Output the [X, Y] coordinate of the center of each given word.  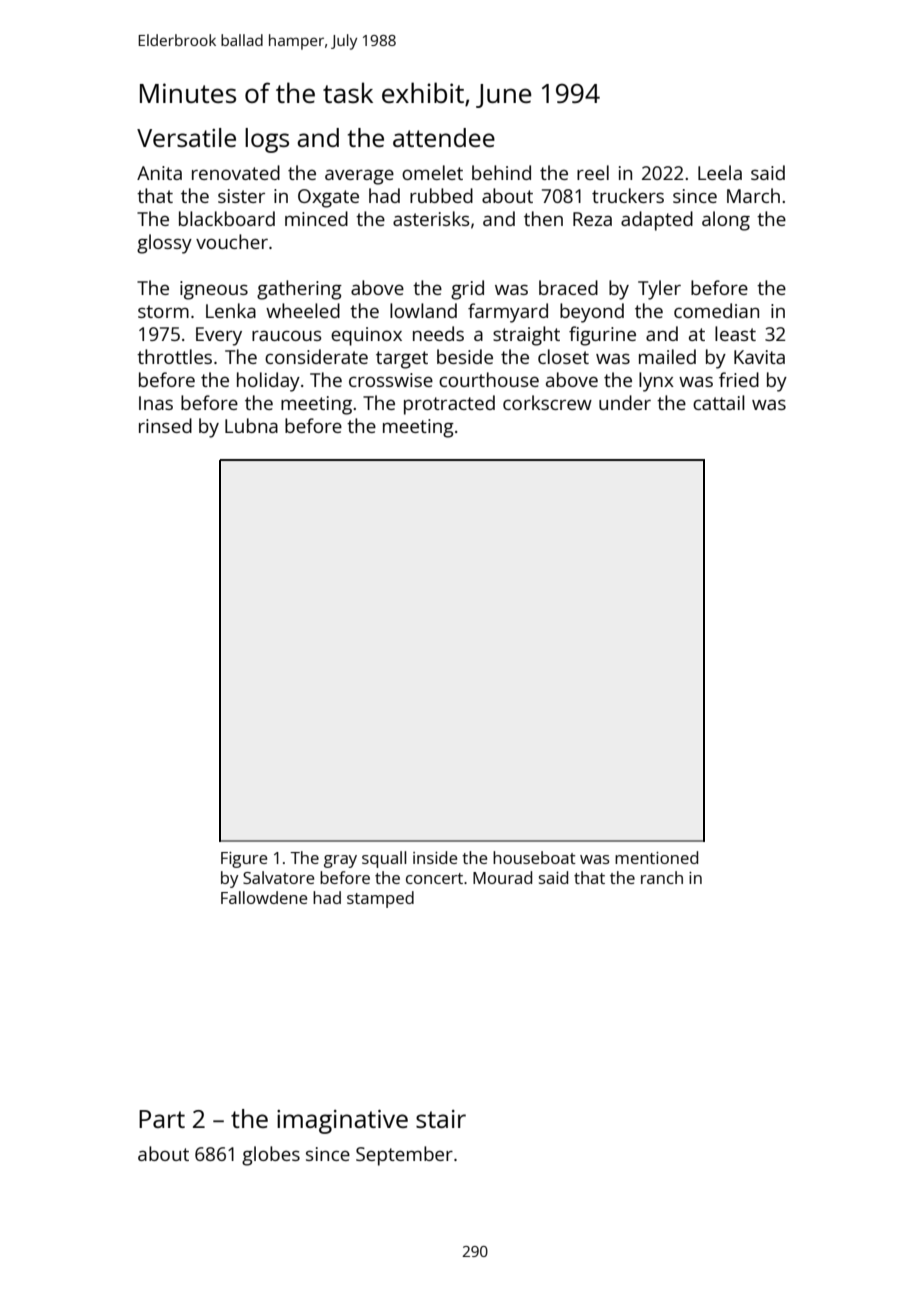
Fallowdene [264, 897]
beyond [592, 313]
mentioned [656, 857]
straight [526, 336]
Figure [244, 860]
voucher [232, 241]
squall [384, 859]
